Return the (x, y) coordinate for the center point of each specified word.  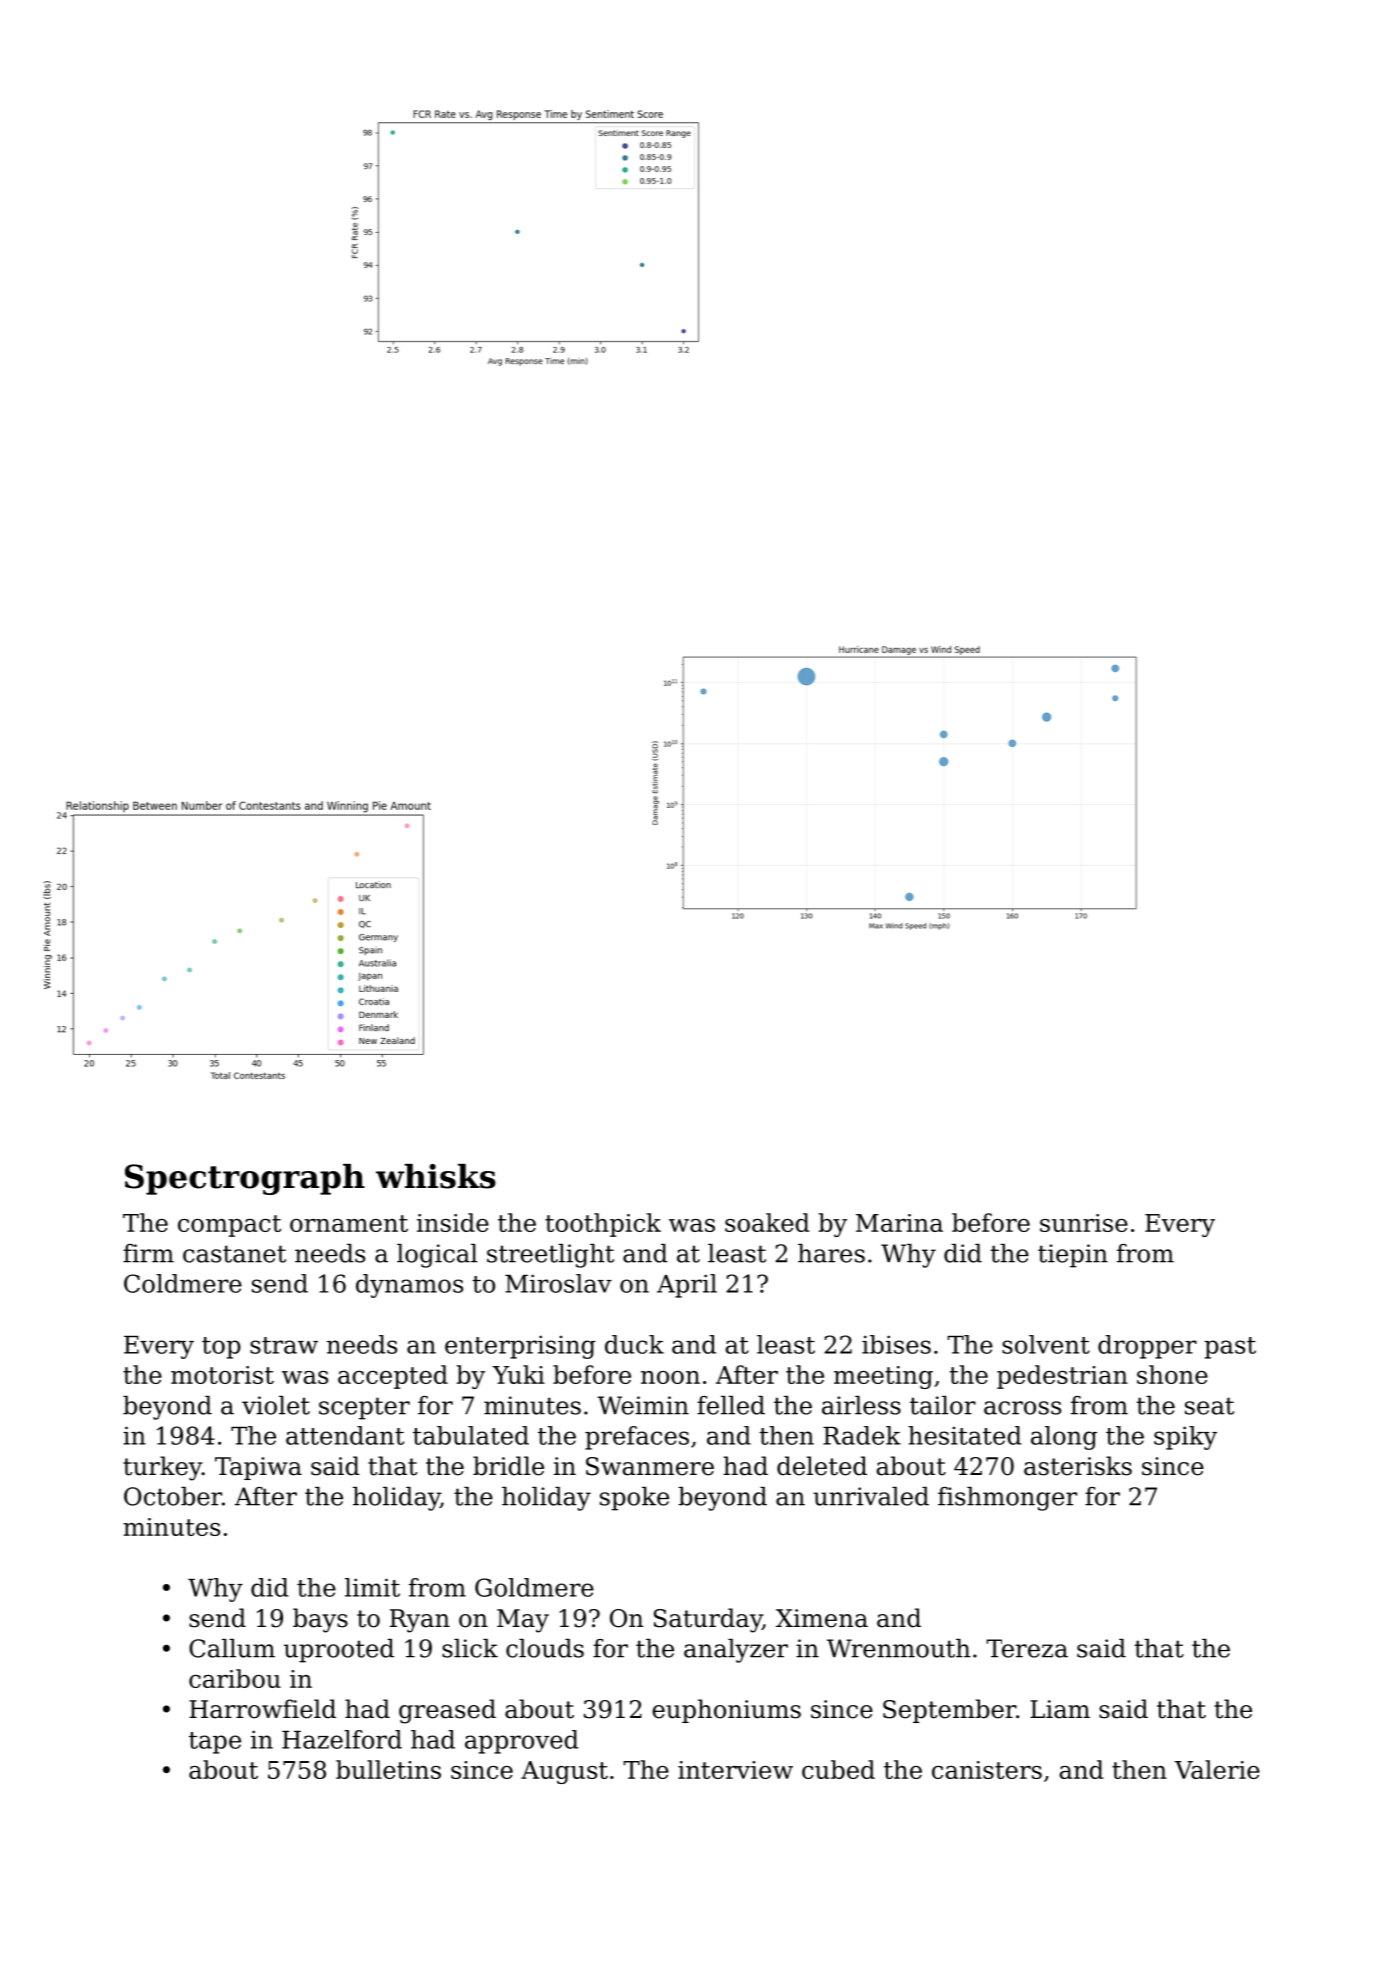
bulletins (388, 1769)
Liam (1060, 1709)
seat (1209, 1406)
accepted (393, 1377)
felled (731, 1405)
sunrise (1084, 1223)
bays (320, 1620)
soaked (767, 1222)
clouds (545, 1648)
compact (229, 1226)
